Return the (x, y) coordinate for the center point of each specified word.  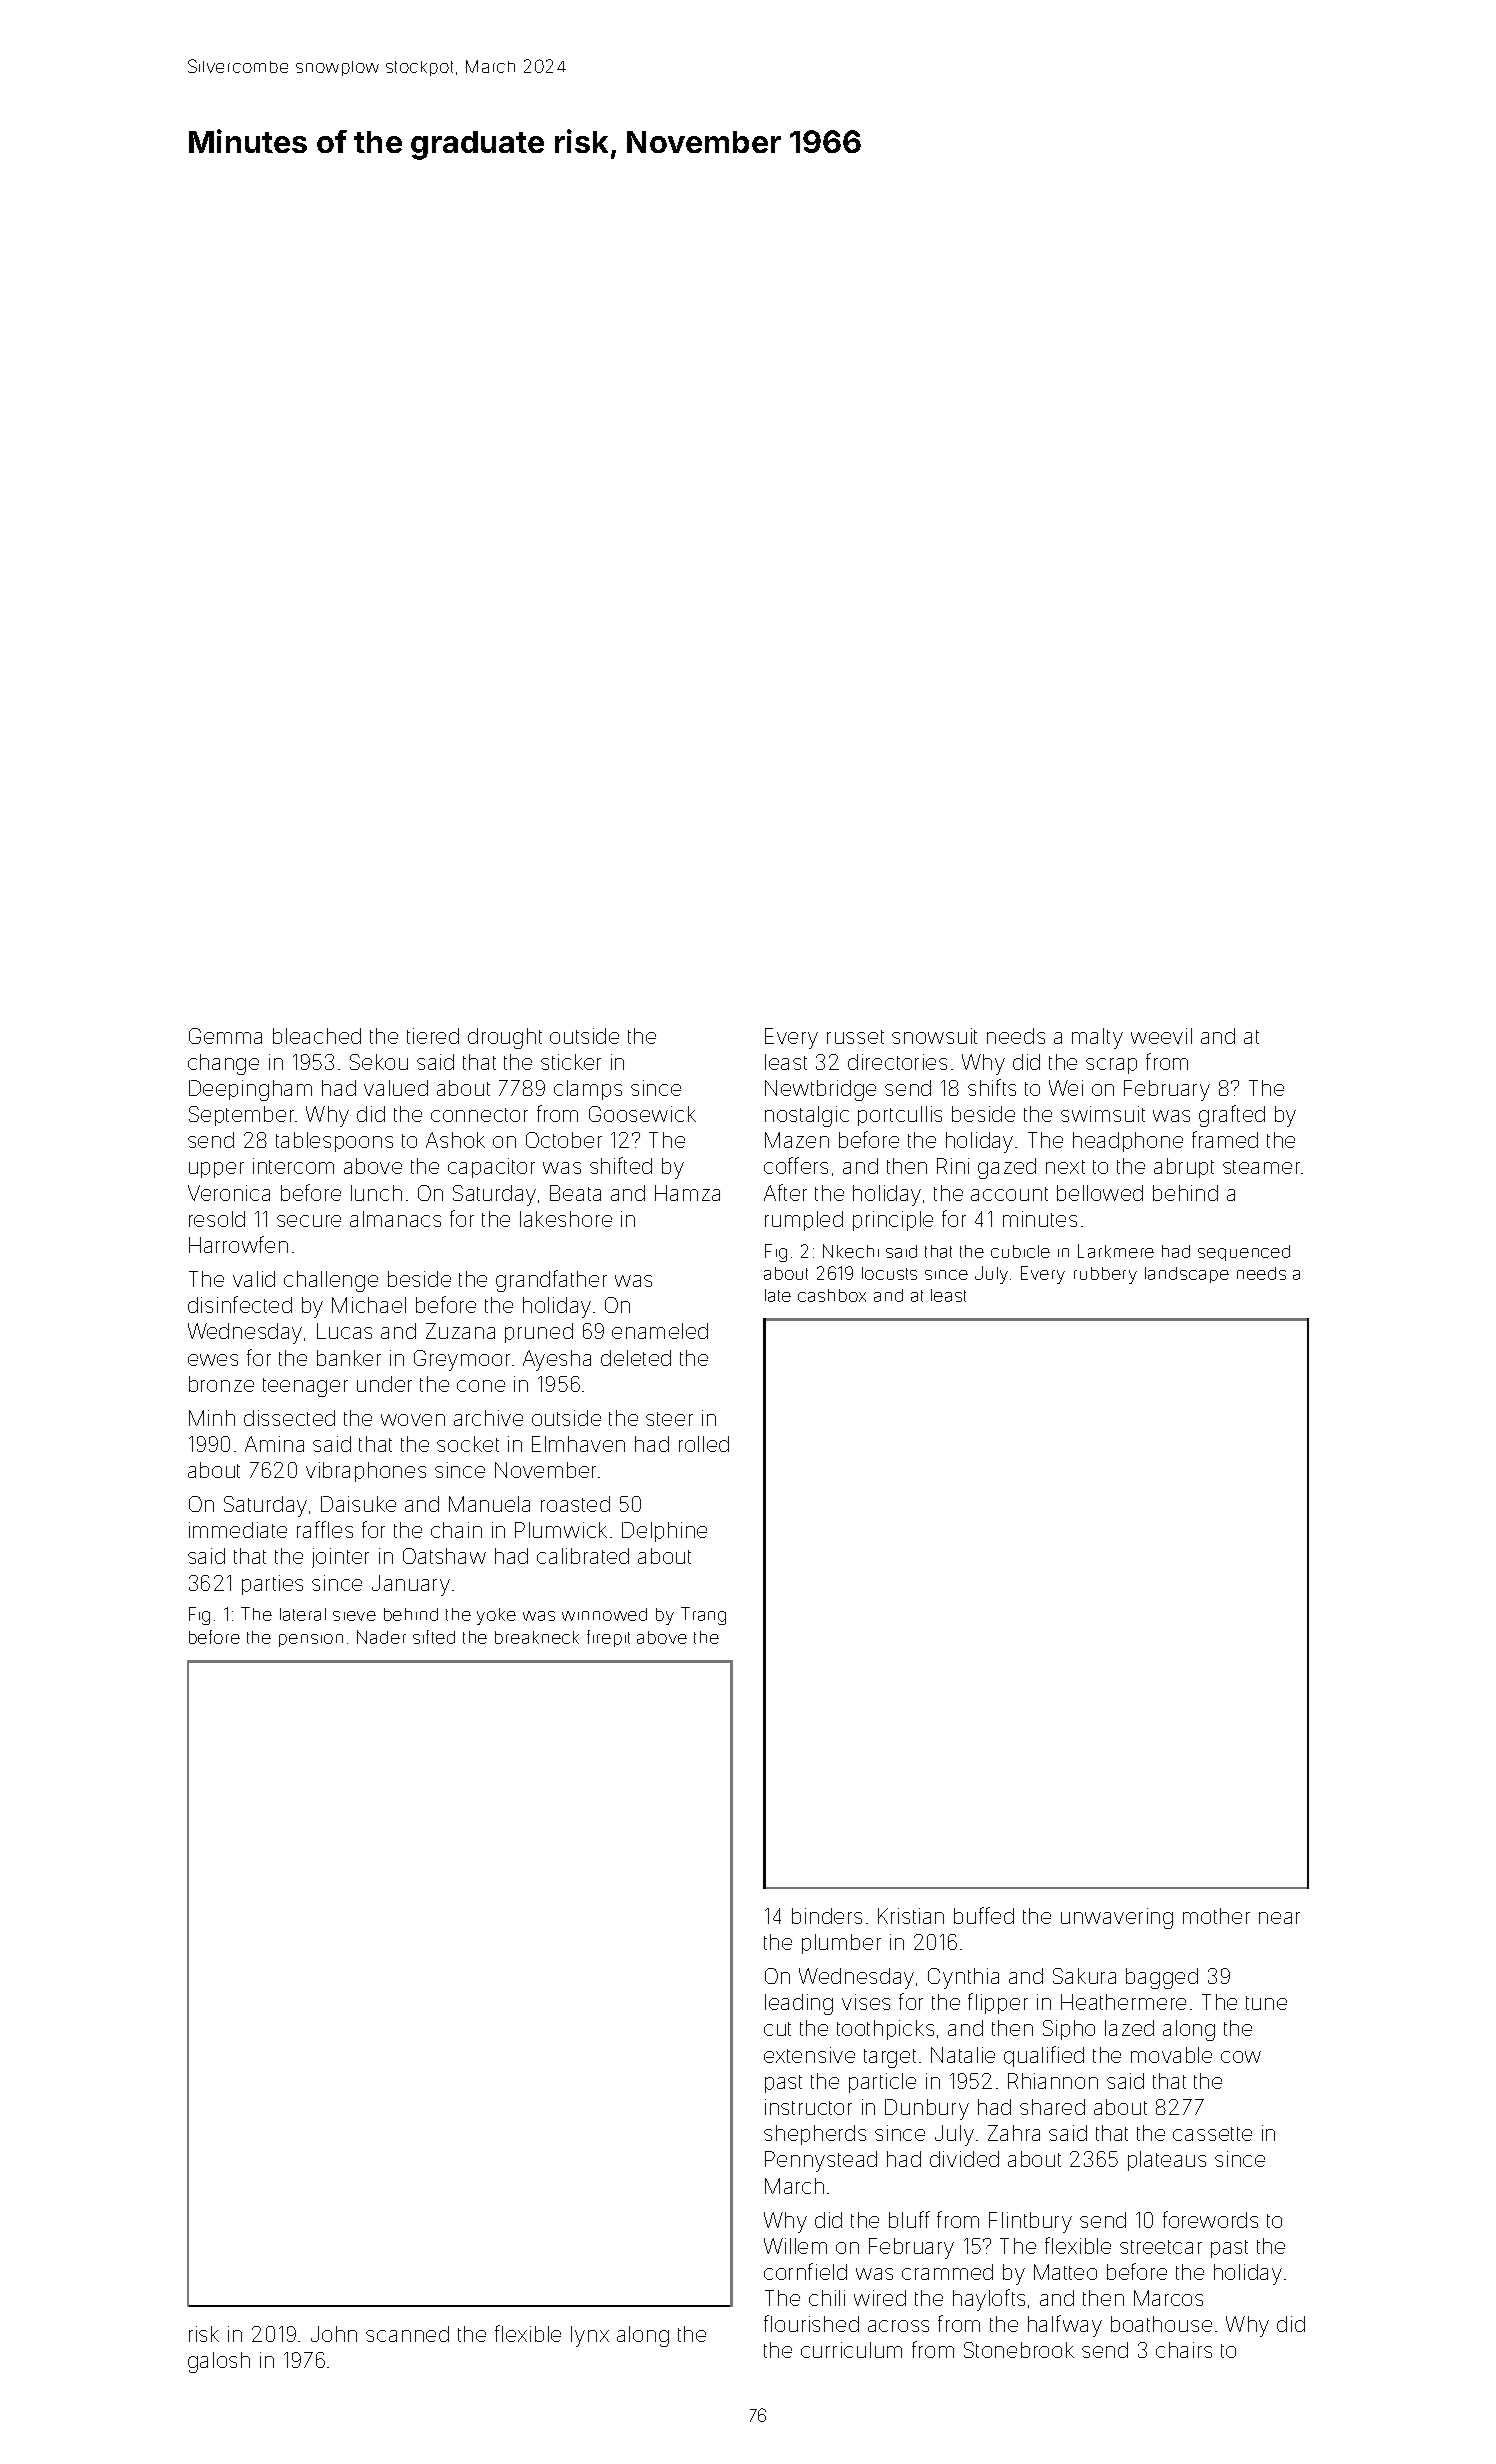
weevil (1161, 1036)
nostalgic (807, 1116)
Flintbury (1030, 2222)
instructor (808, 2107)
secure (309, 1221)
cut (777, 2029)
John (334, 2334)
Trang (703, 1616)
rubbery (1105, 1275)
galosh (219, 2362)
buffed (984, 1915)
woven (413, 1420)
